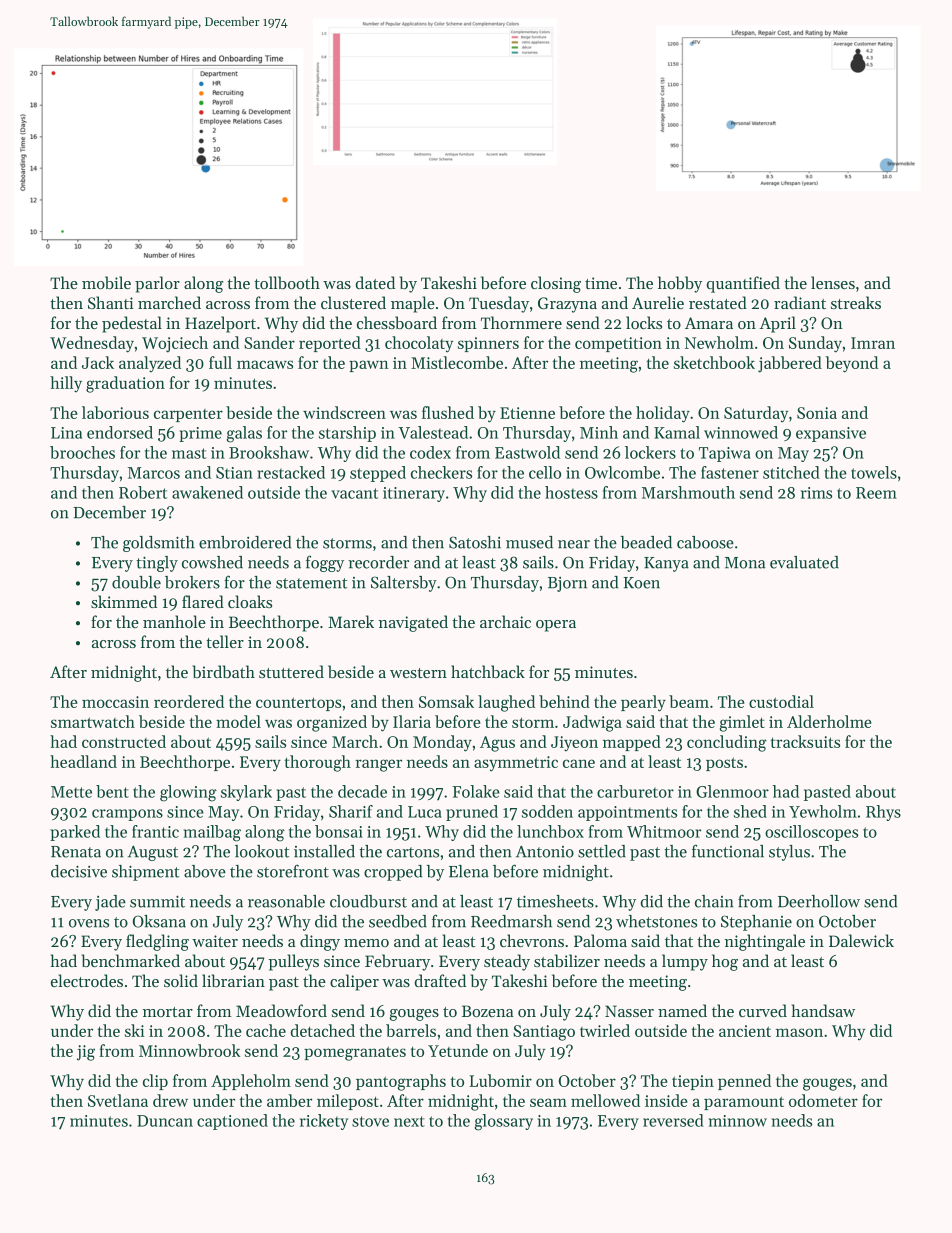  I want to click on Agus, so click(497, 744).
